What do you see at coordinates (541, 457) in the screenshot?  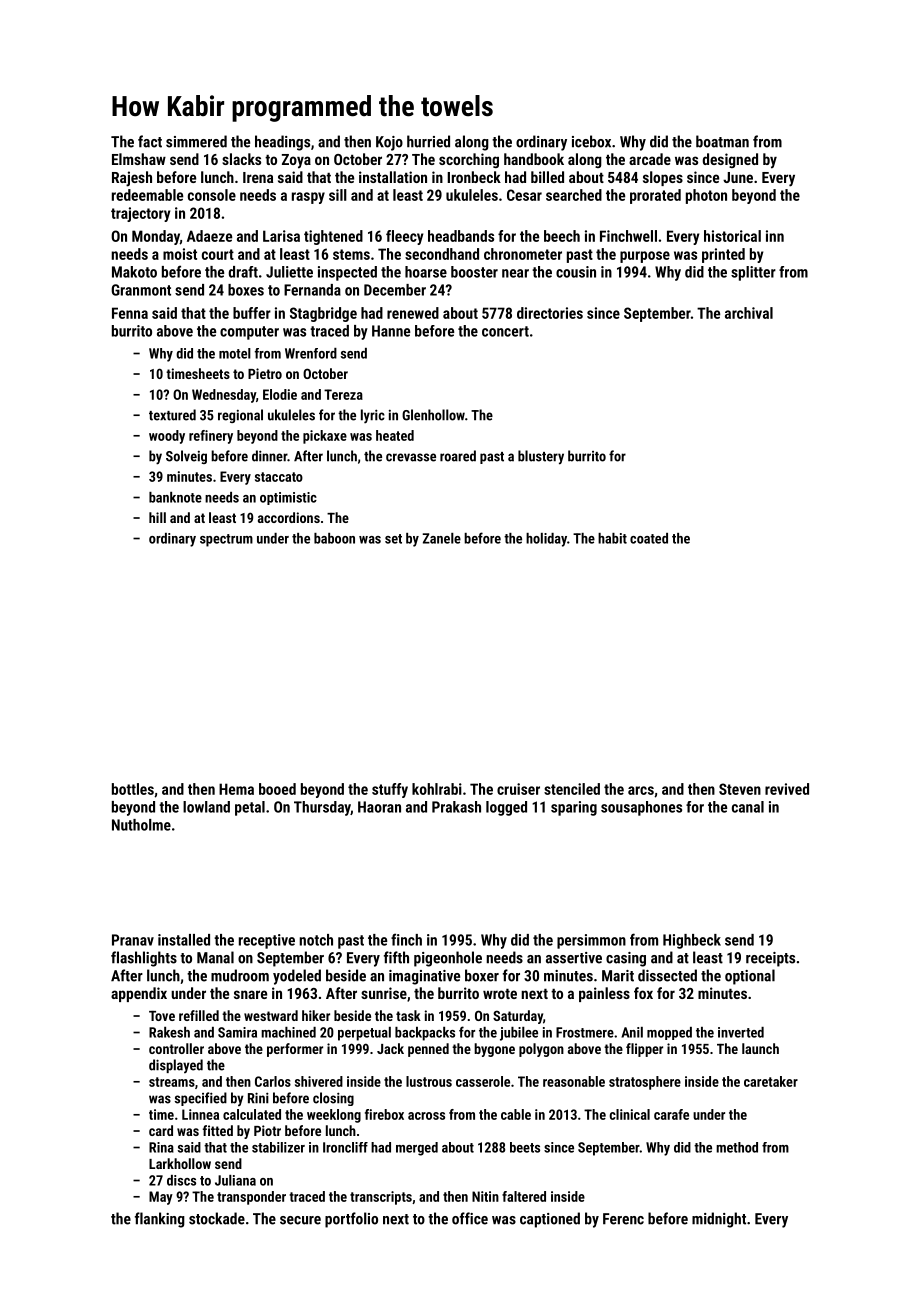 I see `blustery` at bounding box center [541, 457].
